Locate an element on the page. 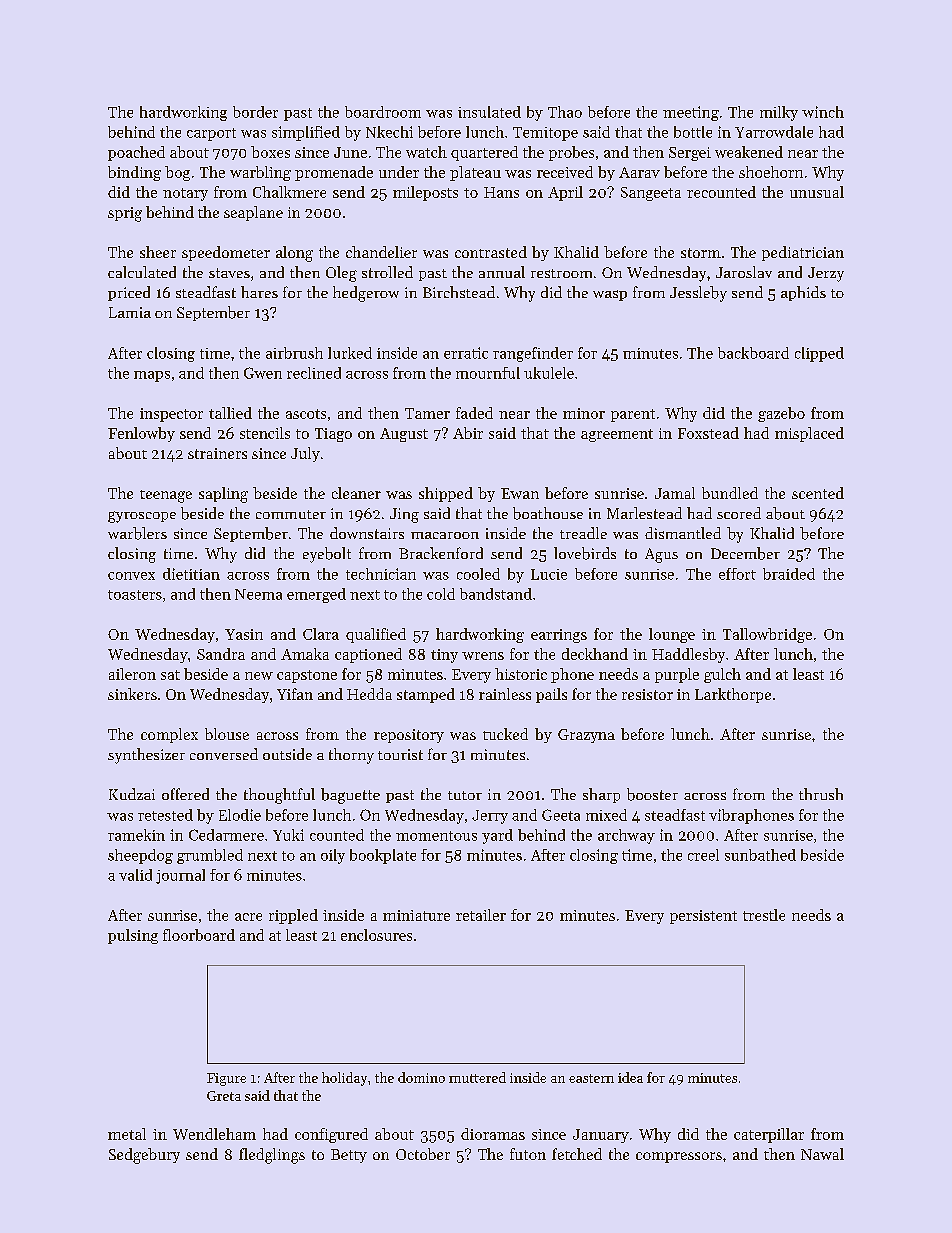 The width and height of the document is (952, 1233). October is located at coordinates (423, 1154).
